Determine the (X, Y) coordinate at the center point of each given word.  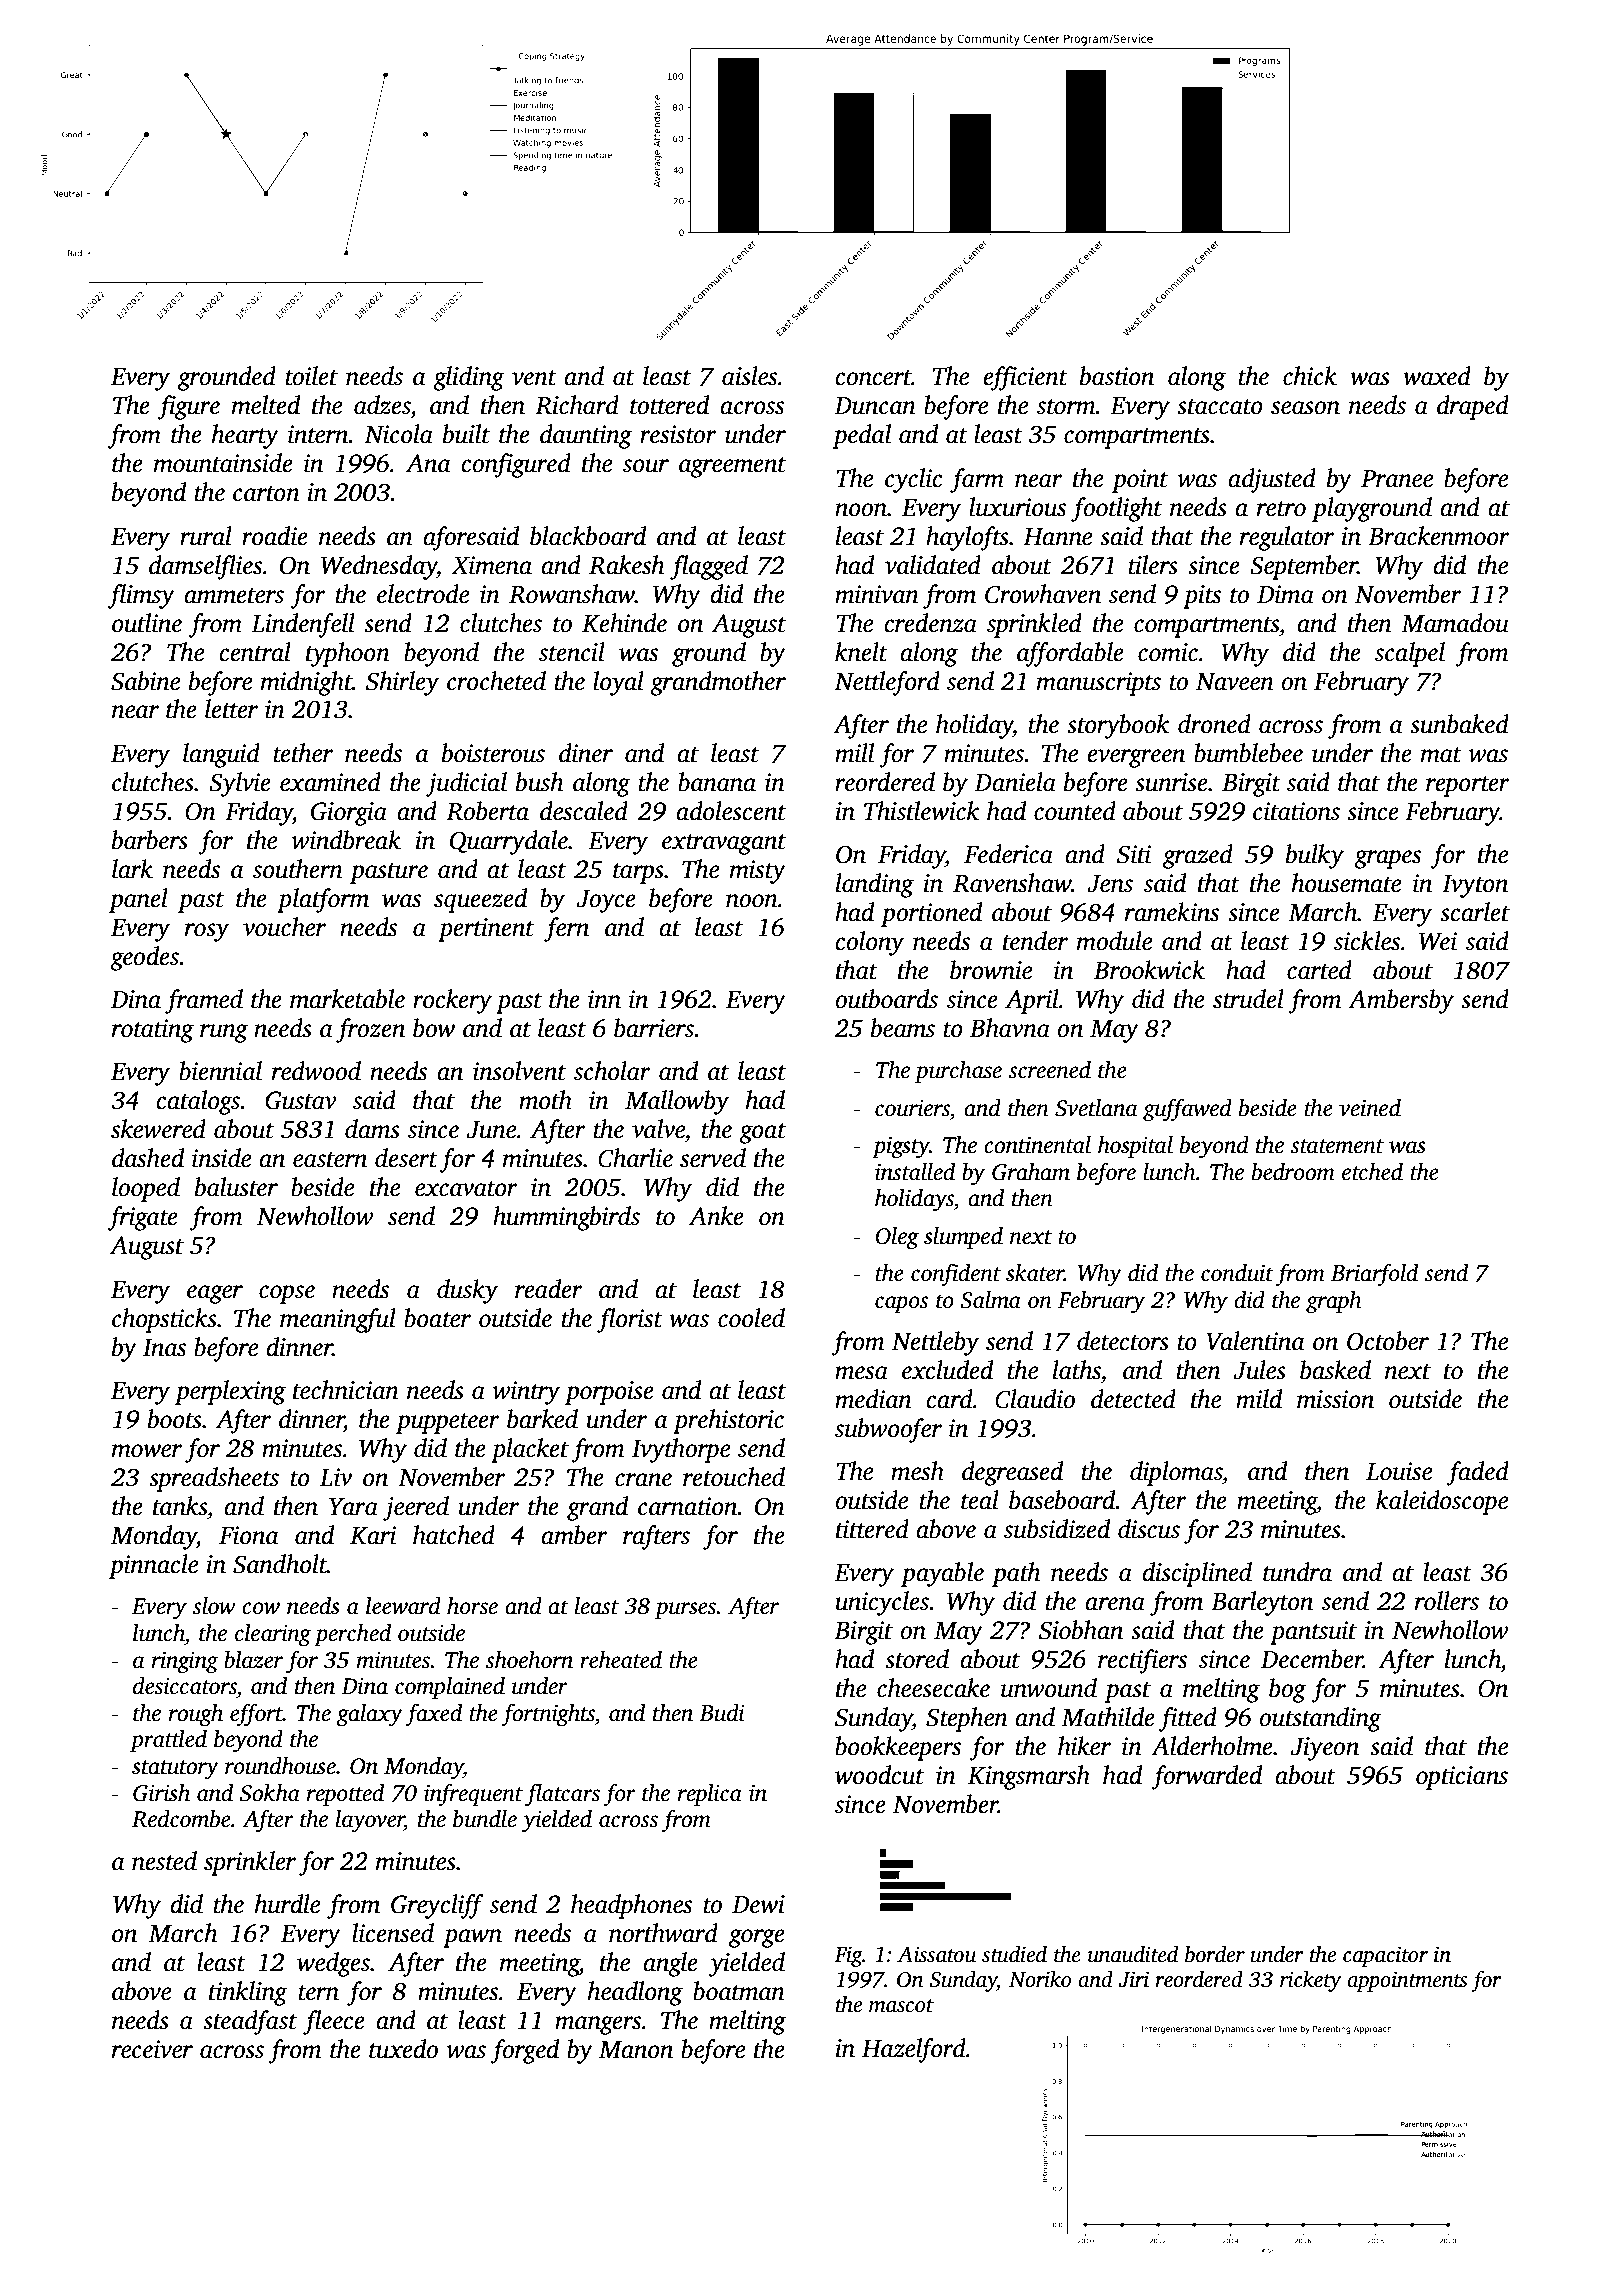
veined (1370, 1108)
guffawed (1187, 1110)
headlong (635, 1993)
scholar (612, 1071)
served (713, 1158)
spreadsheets (214, 1479)
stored (917, 1659)
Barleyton (1262, 1603)
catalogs (198, 1102)
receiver (152, 2049)
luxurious (1017, 507)
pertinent (486, 930)
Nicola (398, 434)
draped (1473, 407)
